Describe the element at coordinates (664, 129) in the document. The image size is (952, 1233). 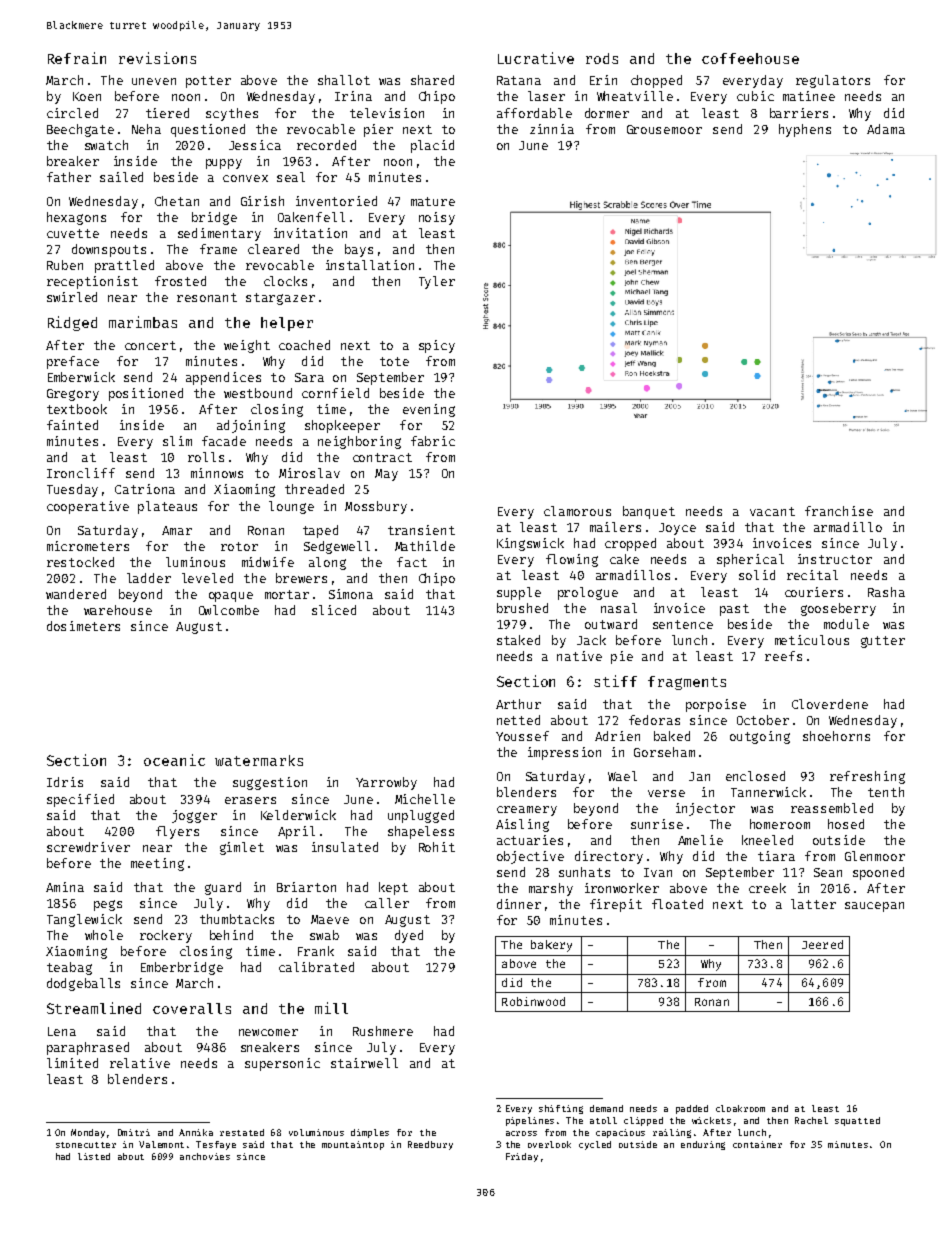
I see `Grousemoor` at that location.
